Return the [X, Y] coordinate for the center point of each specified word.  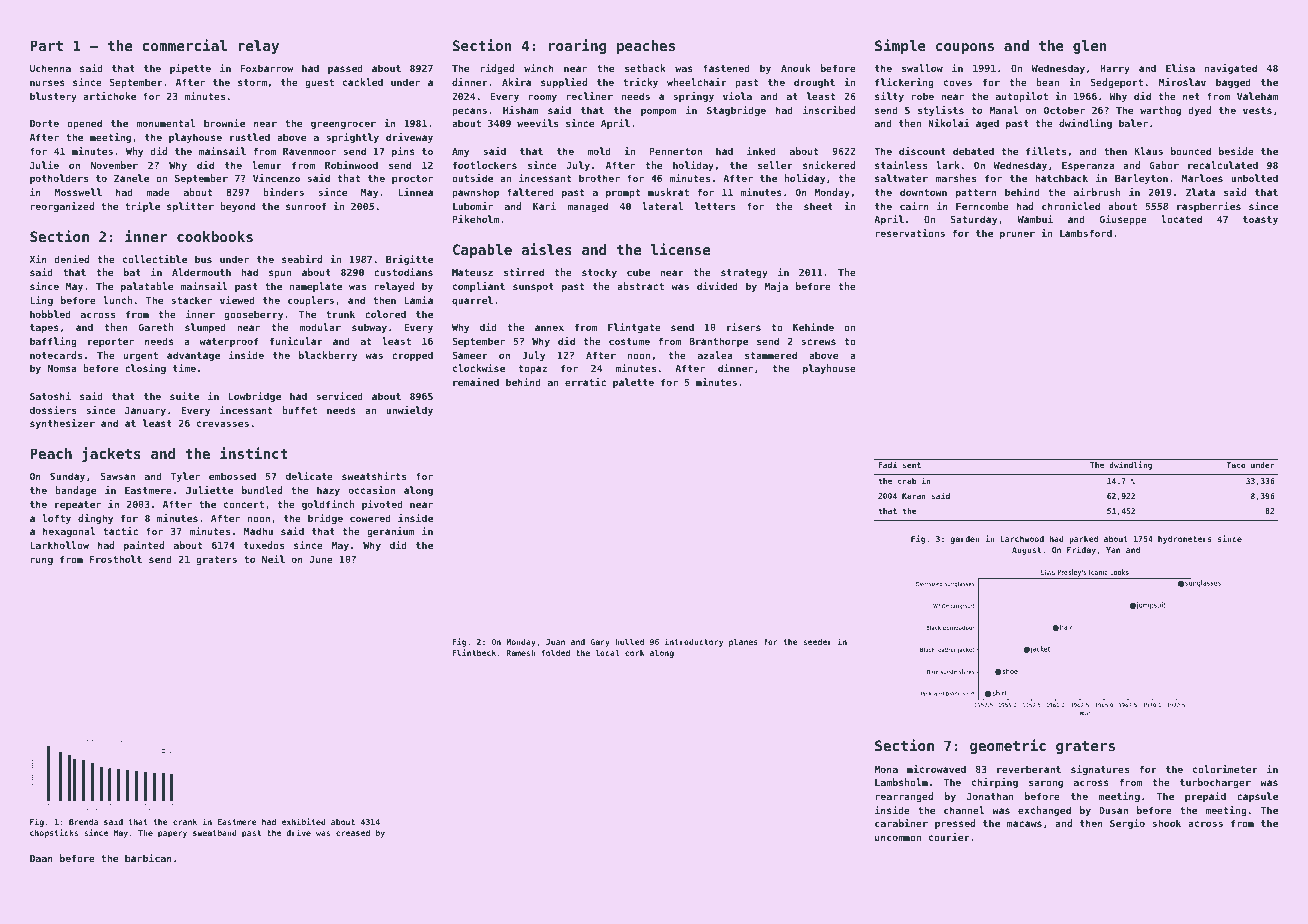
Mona [886, 769]
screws [818, 342]
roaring [577, 46]
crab [907, 481]
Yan [1113, 550]
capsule [1257, 797]
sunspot [533, 287]
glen [1090, 47]
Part [46, 45]
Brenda [83, 822]
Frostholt [116, 559]
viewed [237, 300]
